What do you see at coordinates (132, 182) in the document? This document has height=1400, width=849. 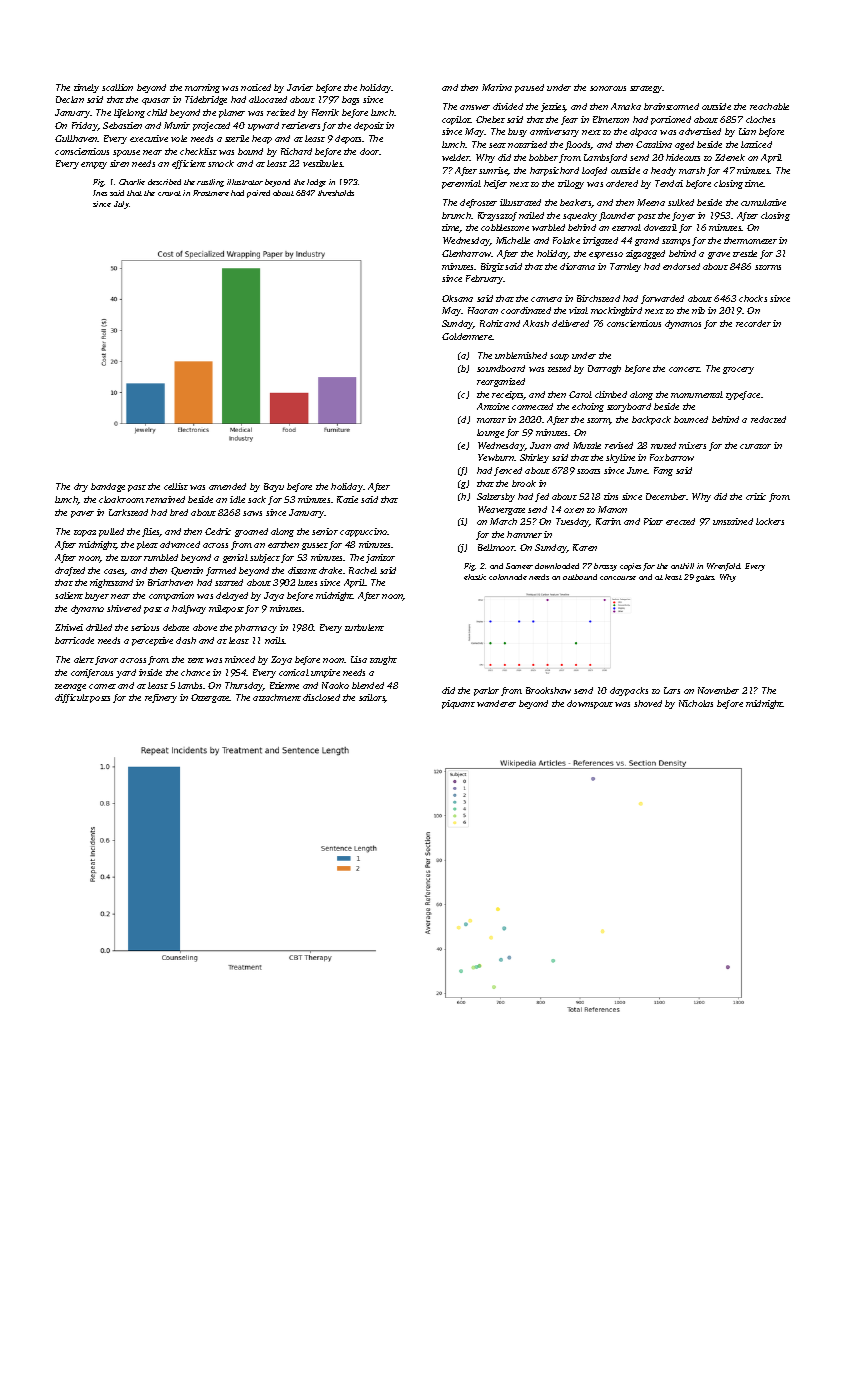 I see `Charlie` at bounding box center [132, 182].
